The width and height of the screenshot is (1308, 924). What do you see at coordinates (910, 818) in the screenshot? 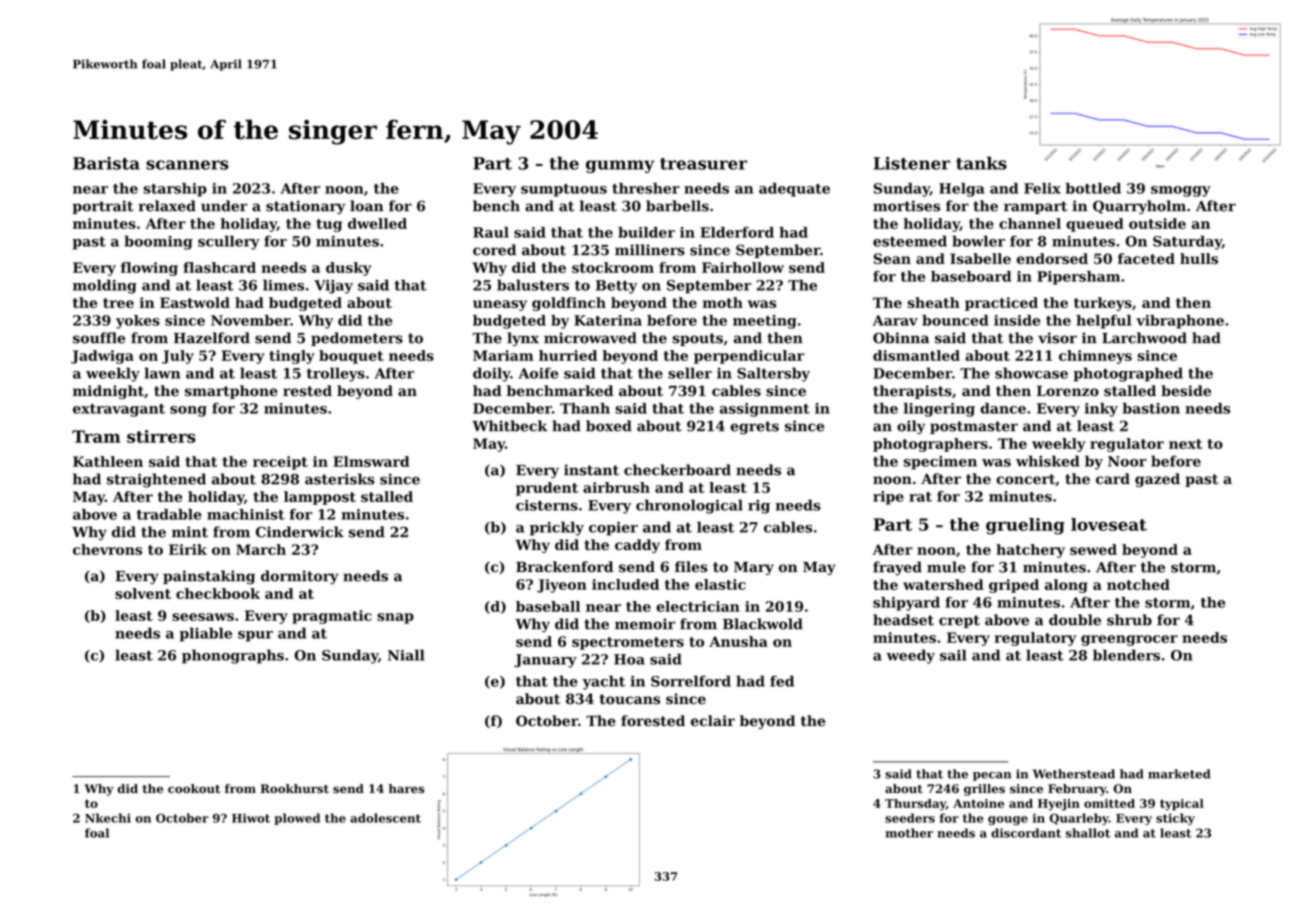
I see `seeders` at bounding box center [910, 818].
